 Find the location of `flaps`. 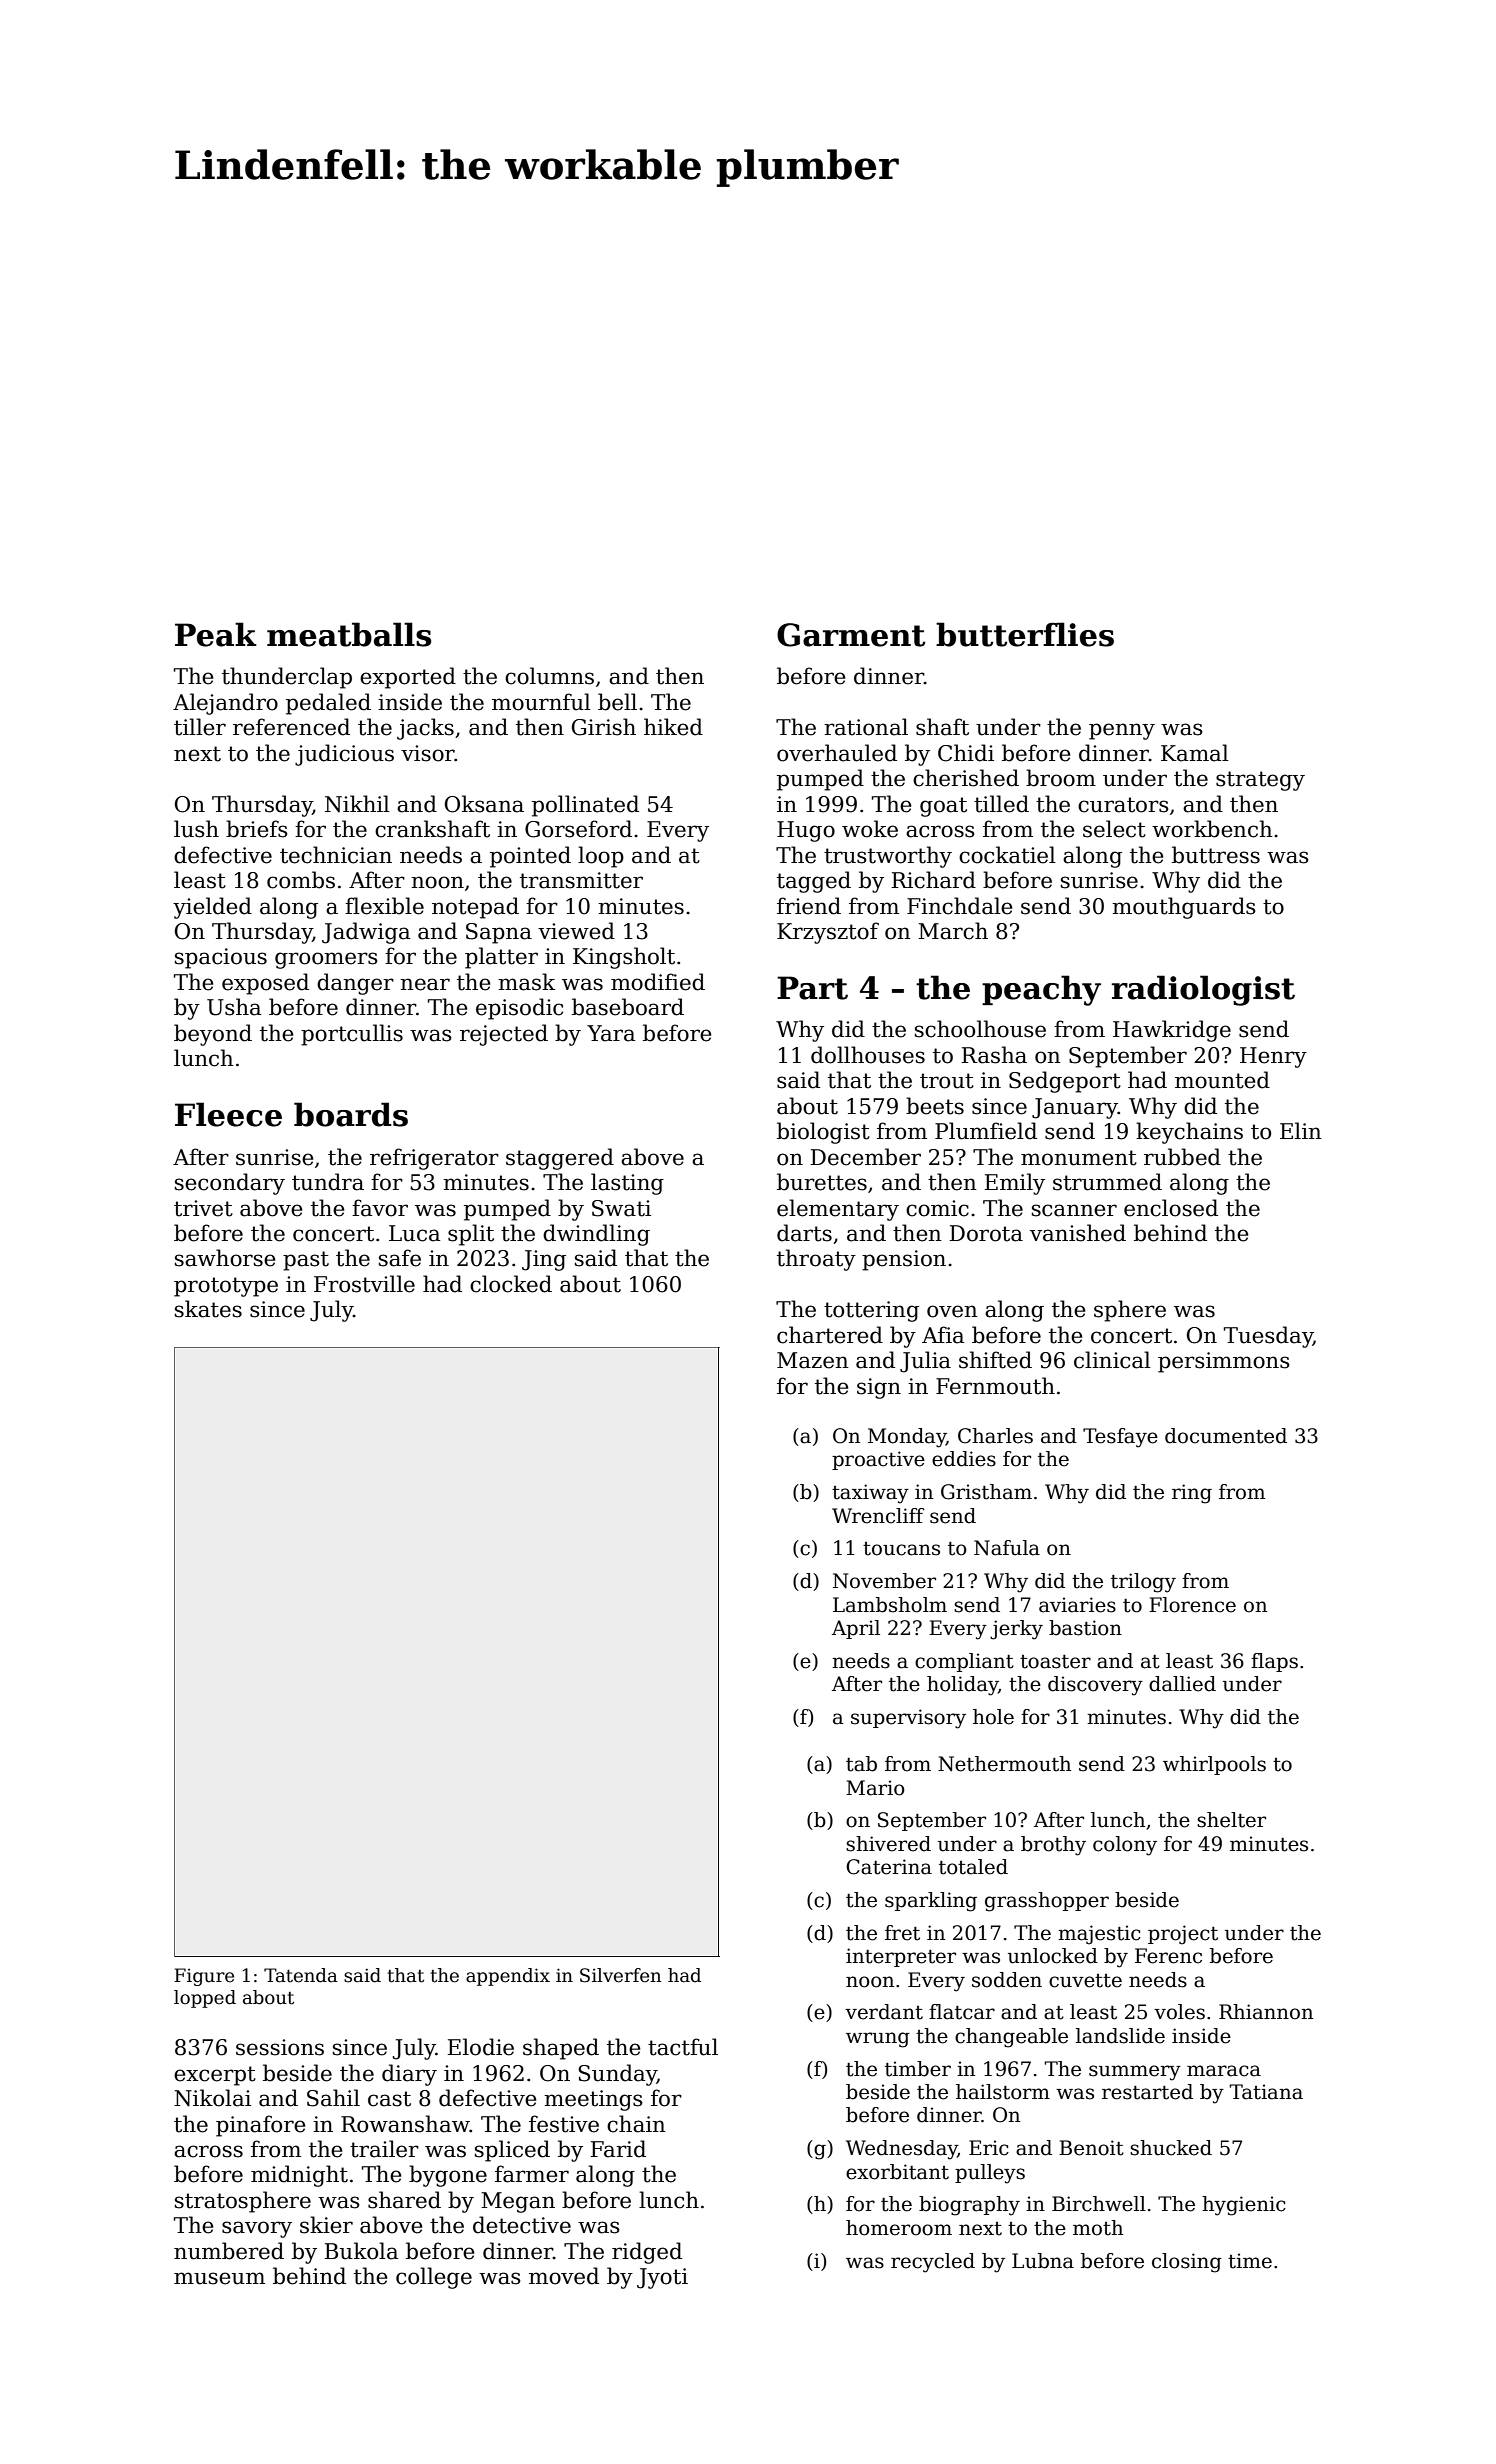

flaps is located at coordinates (1274, 1662).
